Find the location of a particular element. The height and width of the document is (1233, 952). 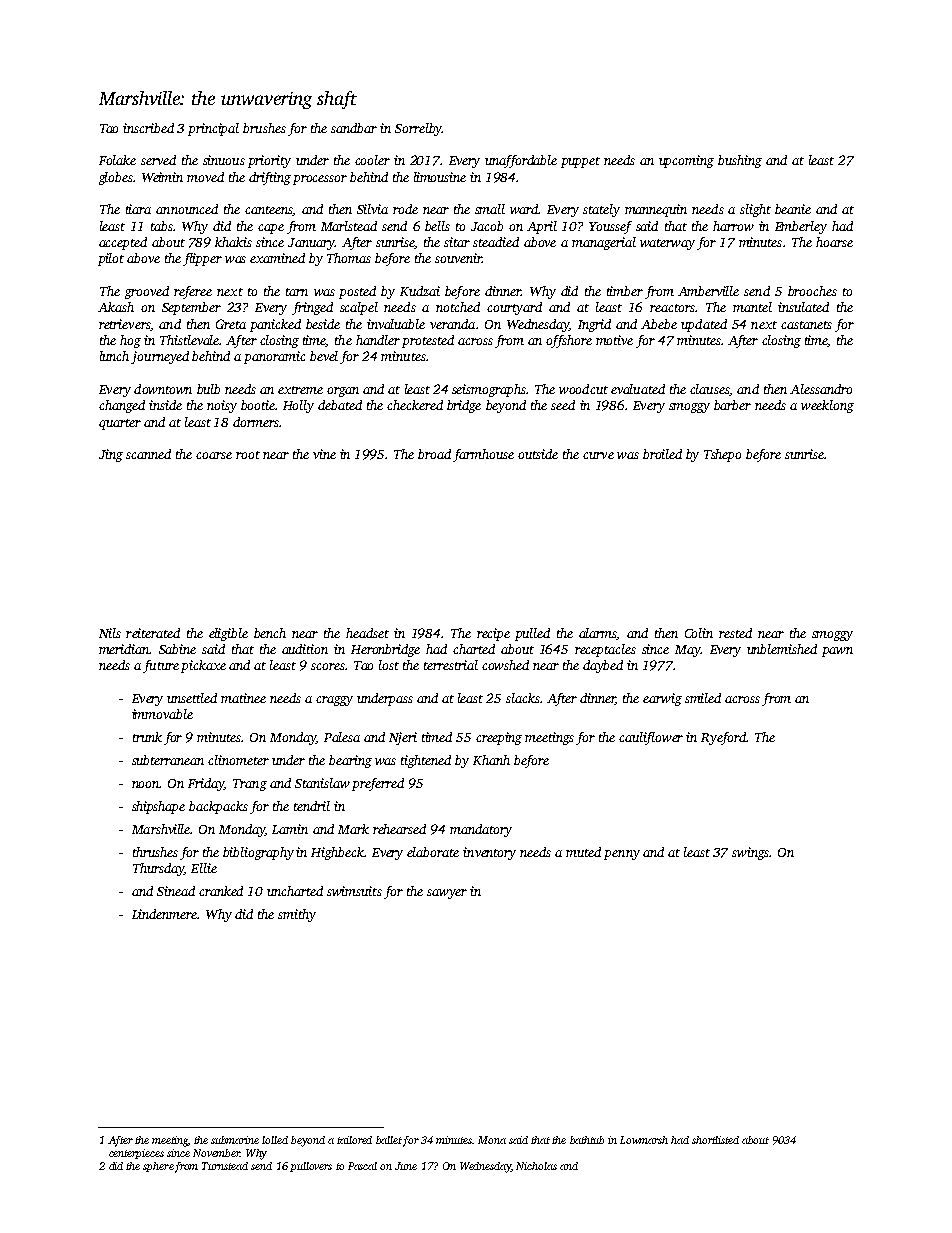

weeklong is located at coordinates (827, 406).
